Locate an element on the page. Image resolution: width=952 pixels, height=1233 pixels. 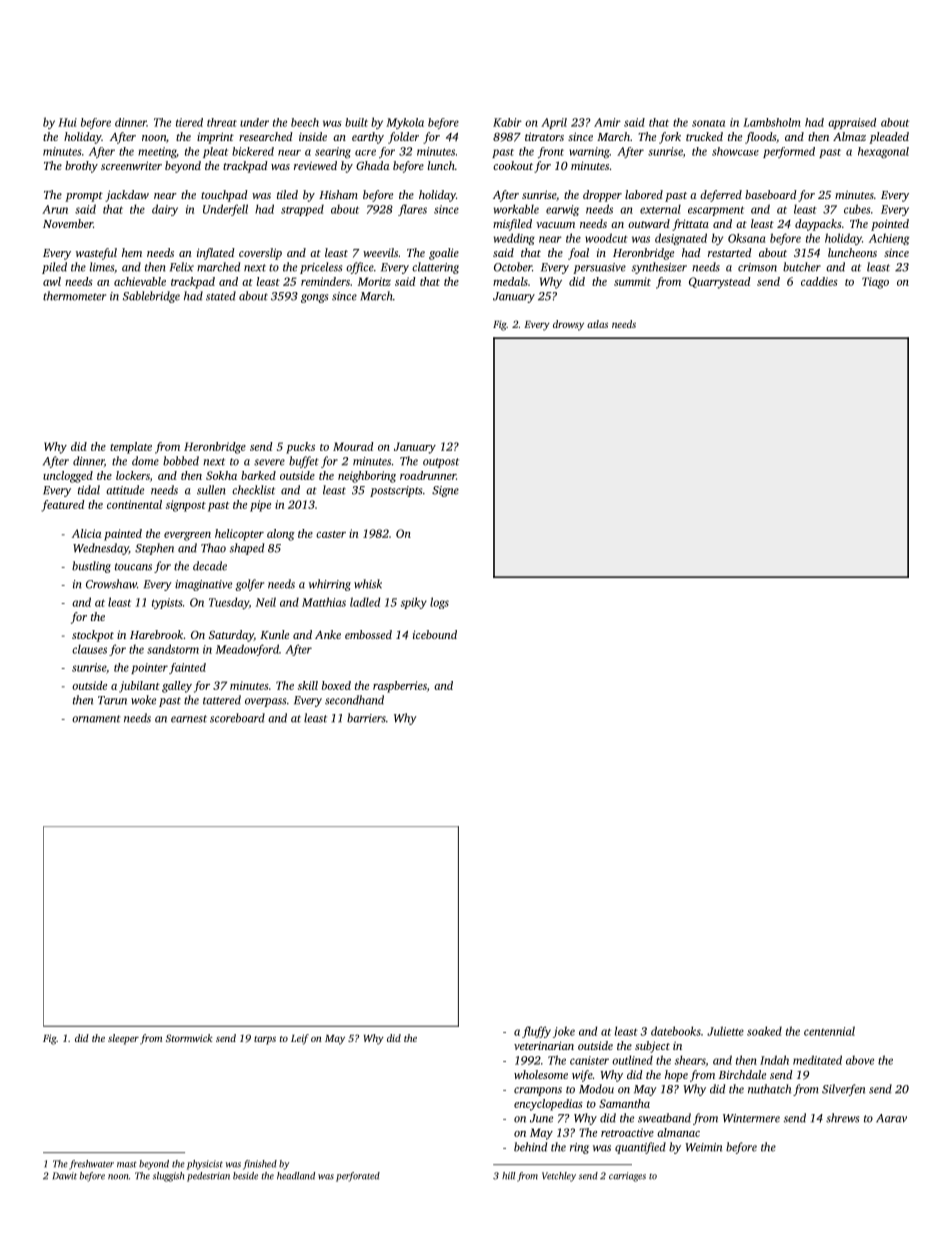
barriers is located at coordinates (366, 718).
